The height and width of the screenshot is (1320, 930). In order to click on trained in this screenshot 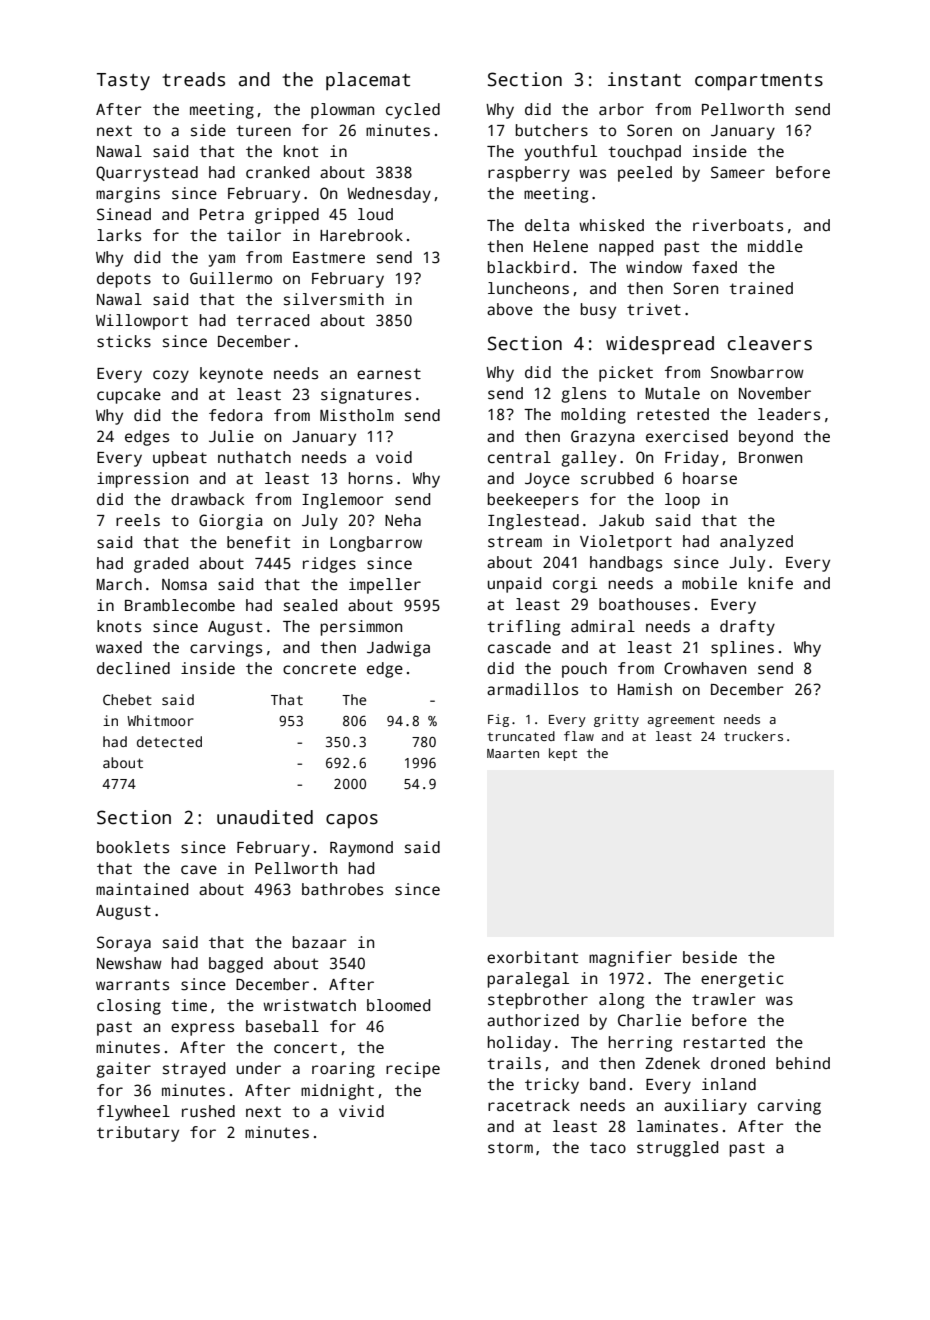, I will do `click(761, 288)`.
